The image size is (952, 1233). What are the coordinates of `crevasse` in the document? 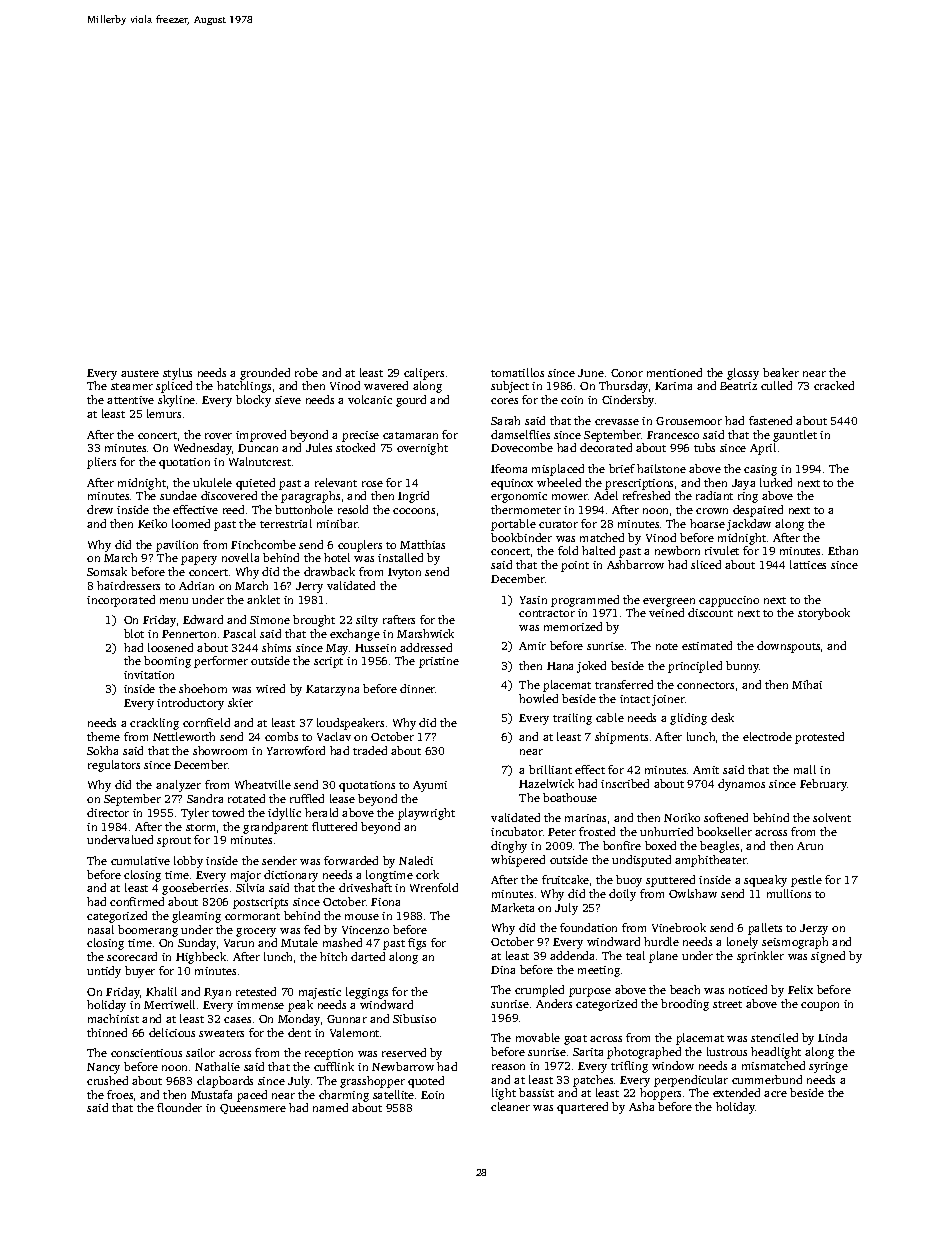 It's located at (617, 422).
